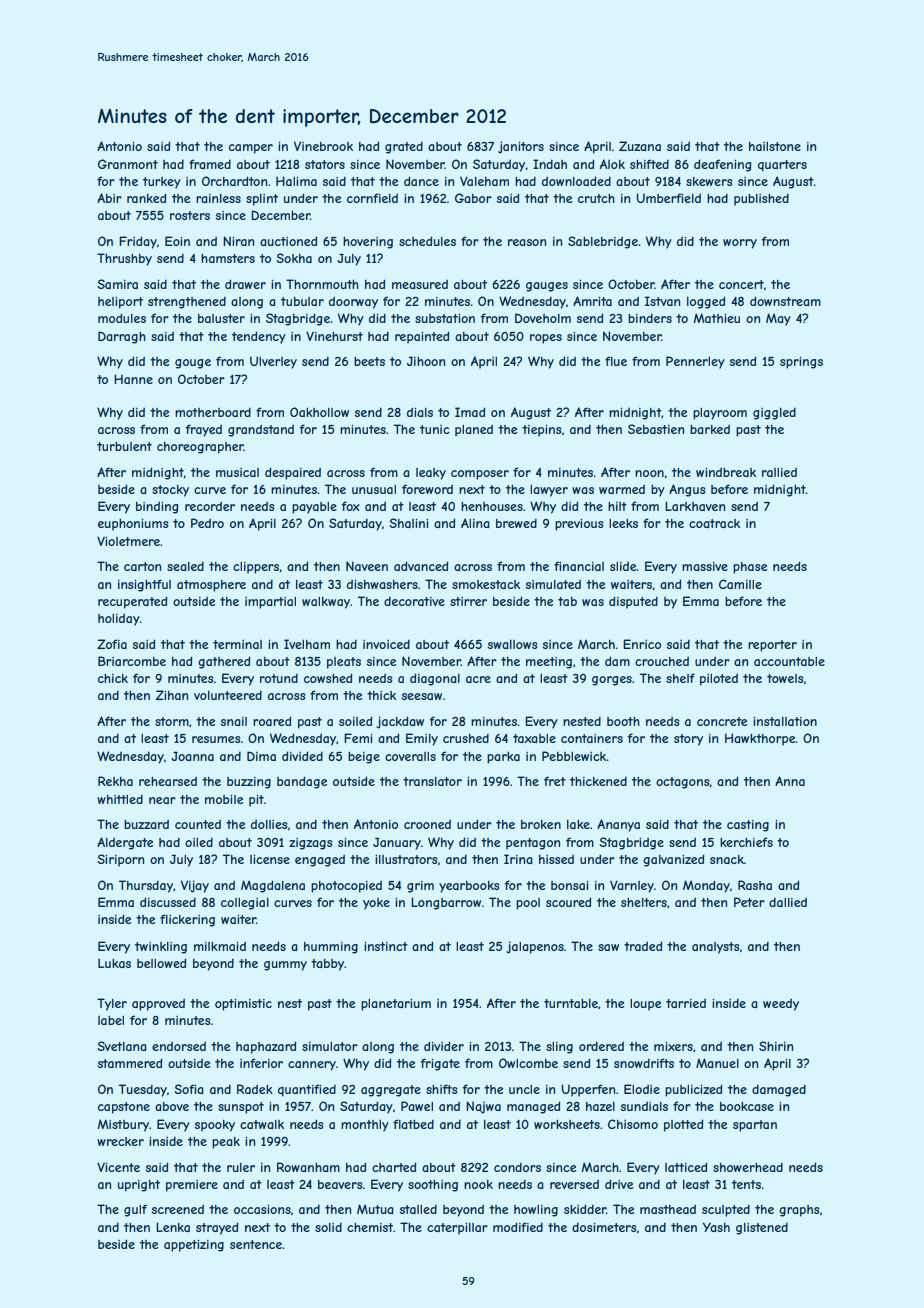 The image size is (924, 1308). What do you see at coordinates (323, 146) in the screenshot?
I see `Vinebrook` at bounding box center [323, 146].
